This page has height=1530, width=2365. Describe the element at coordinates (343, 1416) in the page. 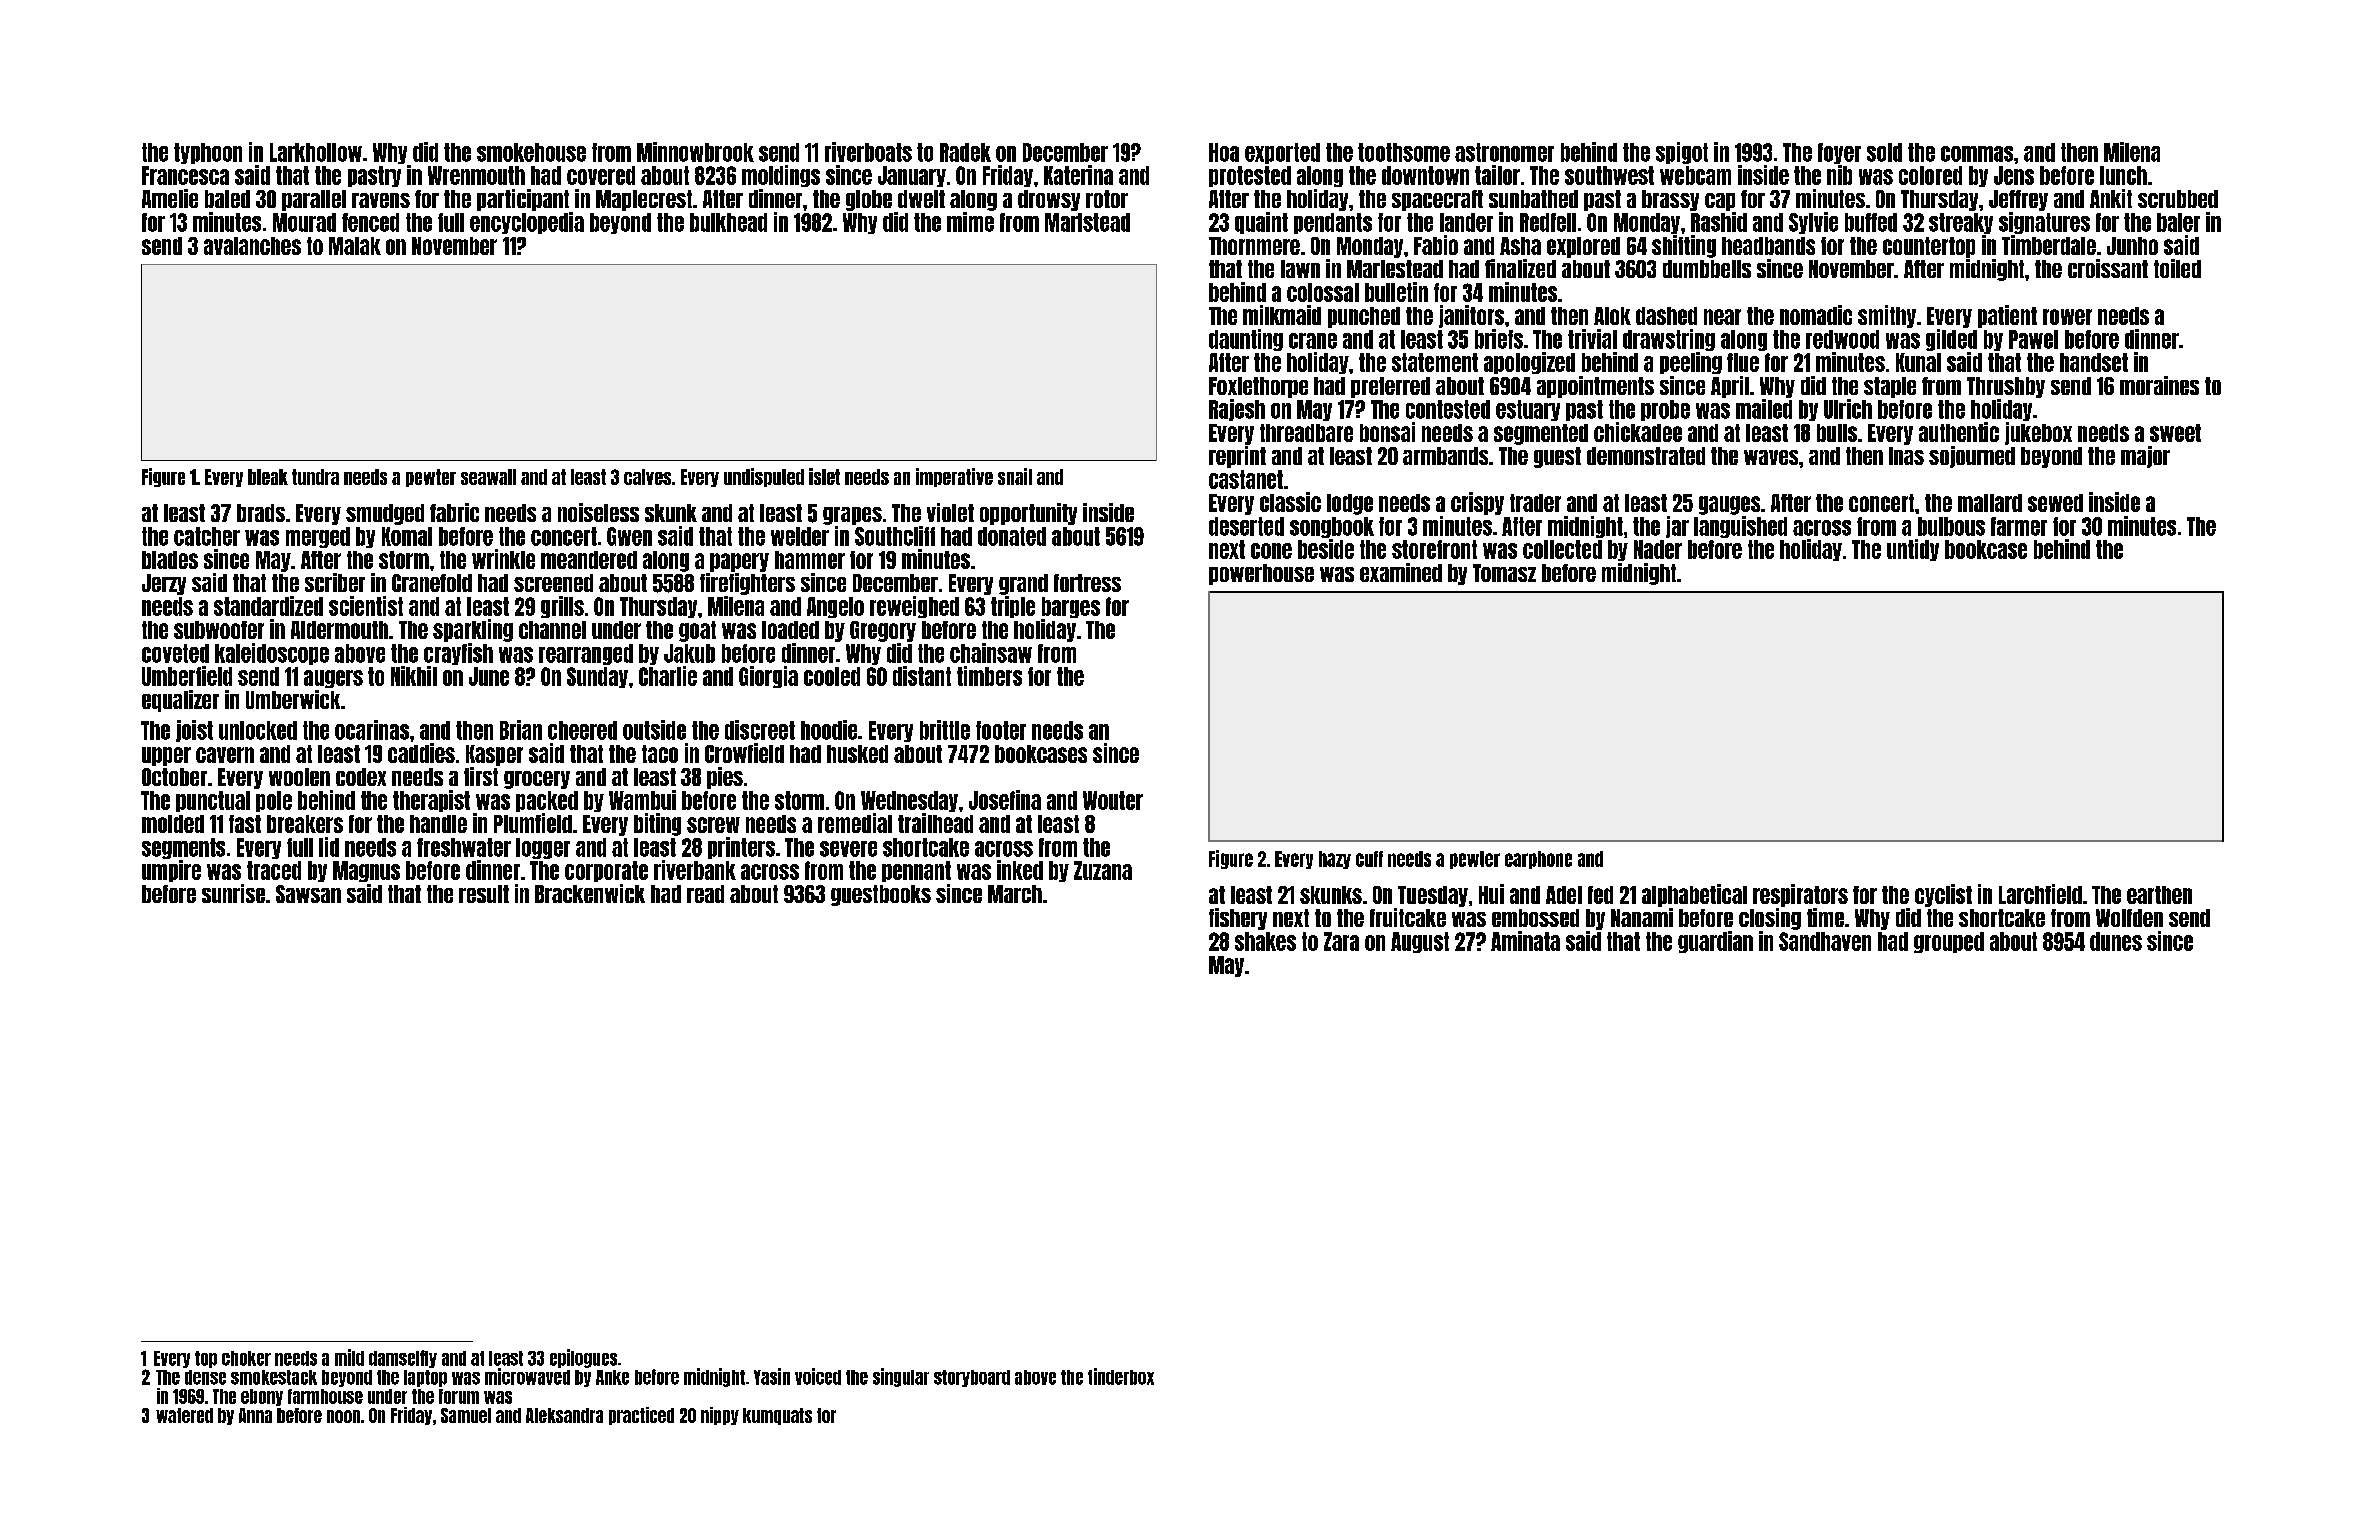

I see `noon` at that location.
